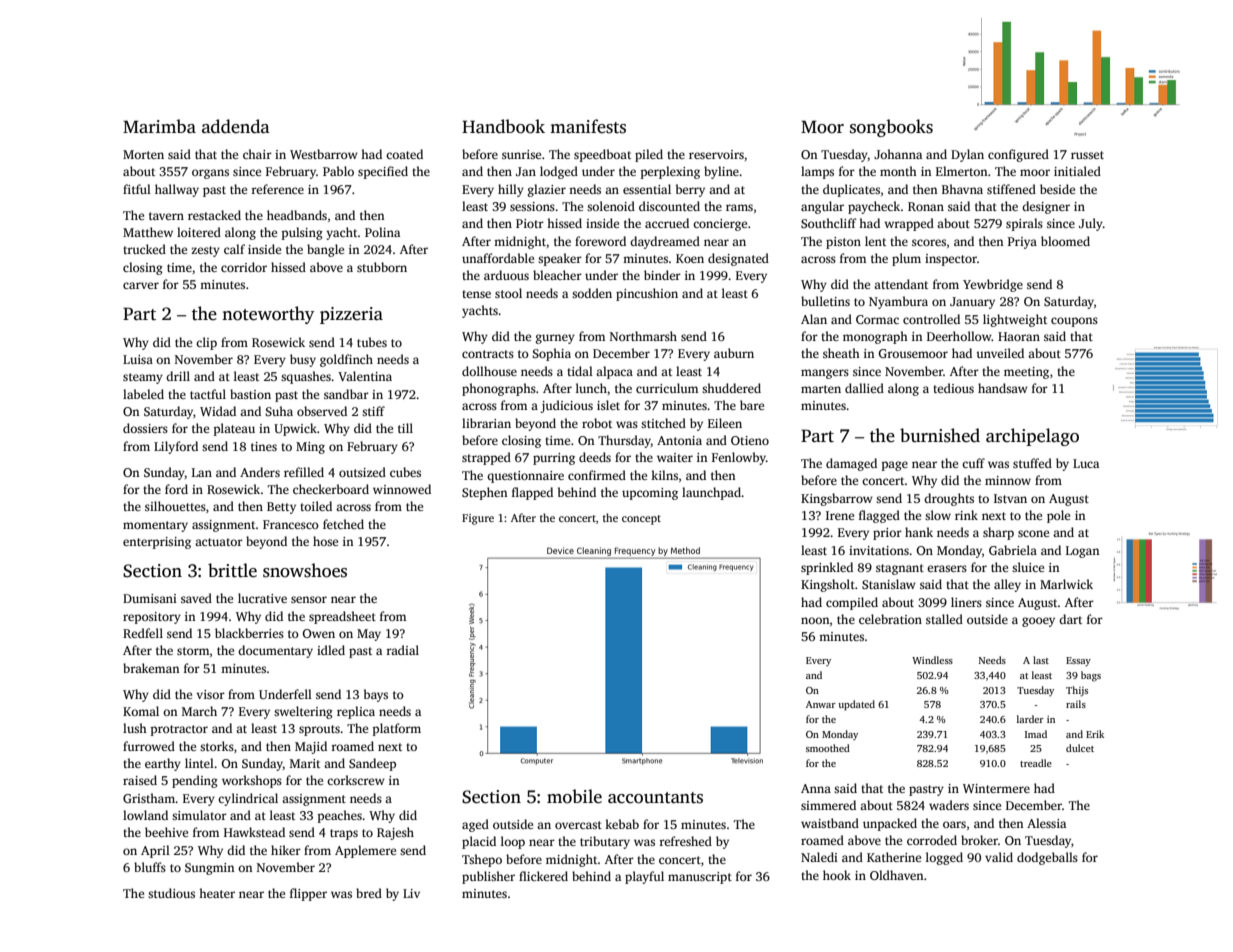 This document has height=952, width=1233. I want to click on till, so click(405, 428).
